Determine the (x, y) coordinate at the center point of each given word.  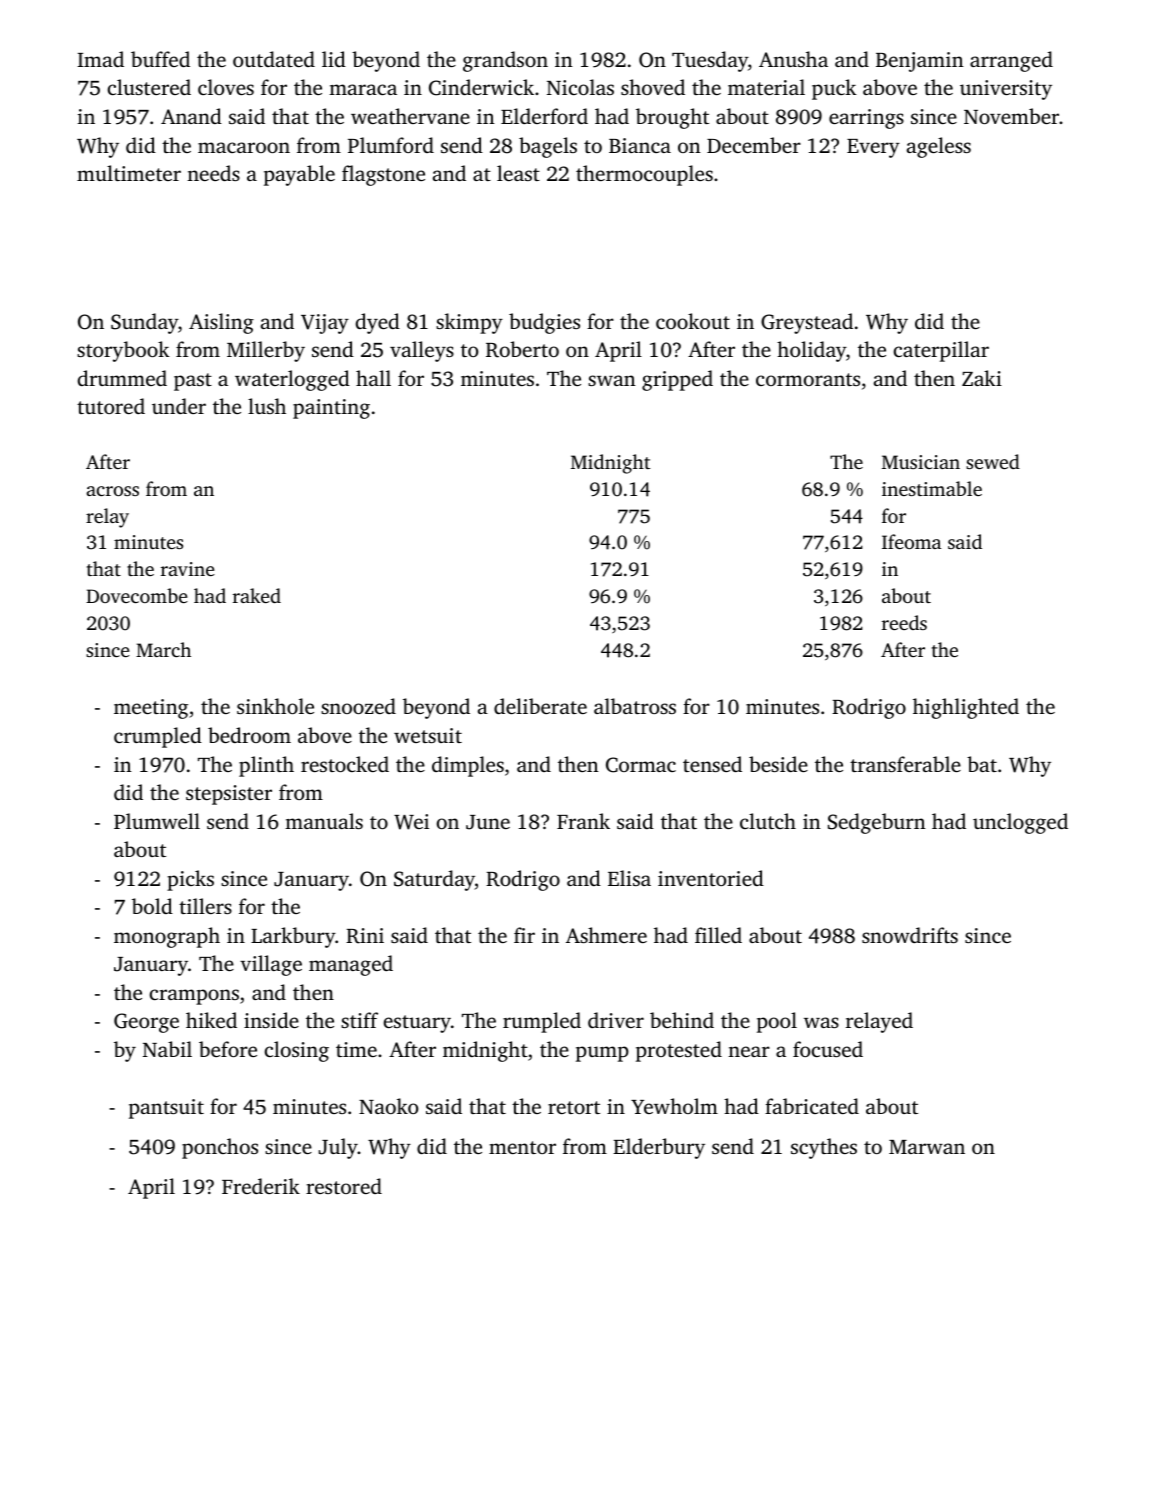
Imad (100, 59)
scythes (824, 1148)
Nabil (167, 1049)
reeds (904, 622)
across (112, 491)
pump (602, 1054)
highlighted (966, 708)
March (163, 649)
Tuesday (710, 61)
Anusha (793, 59)
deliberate (540, 706)
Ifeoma (911, 541)
